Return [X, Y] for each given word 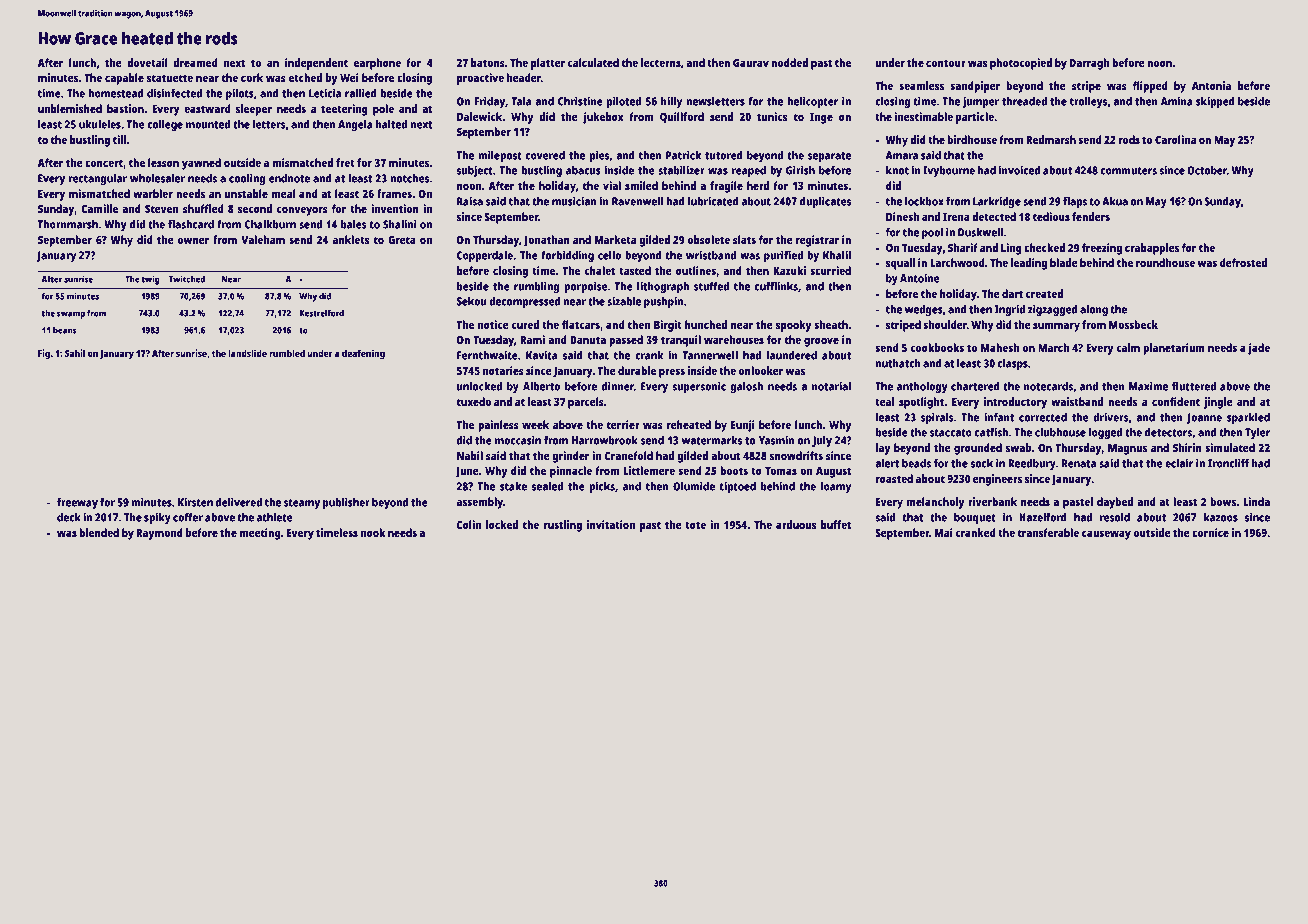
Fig [44, 354]
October [1207, 170]
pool [932, 233]
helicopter [812, 102]
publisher [346, 503]
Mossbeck [1133, 324]
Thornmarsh [68, 224]
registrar [817, 241]
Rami [532, 339]
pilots [240, 94]
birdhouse [972, 139]
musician [574, 201]
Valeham [263, 239]
